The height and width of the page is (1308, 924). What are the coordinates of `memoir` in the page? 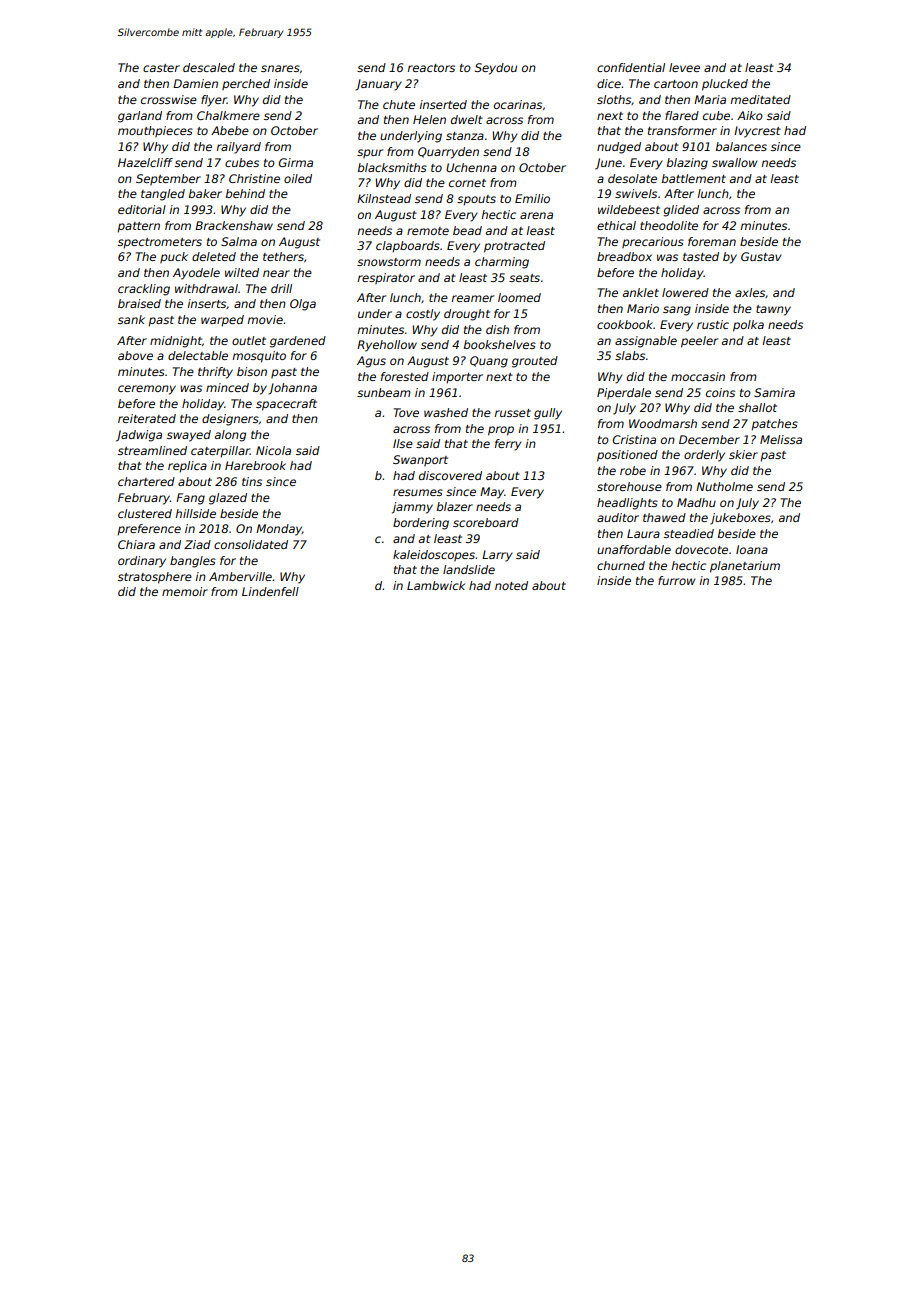 It's located at (185, 591).
